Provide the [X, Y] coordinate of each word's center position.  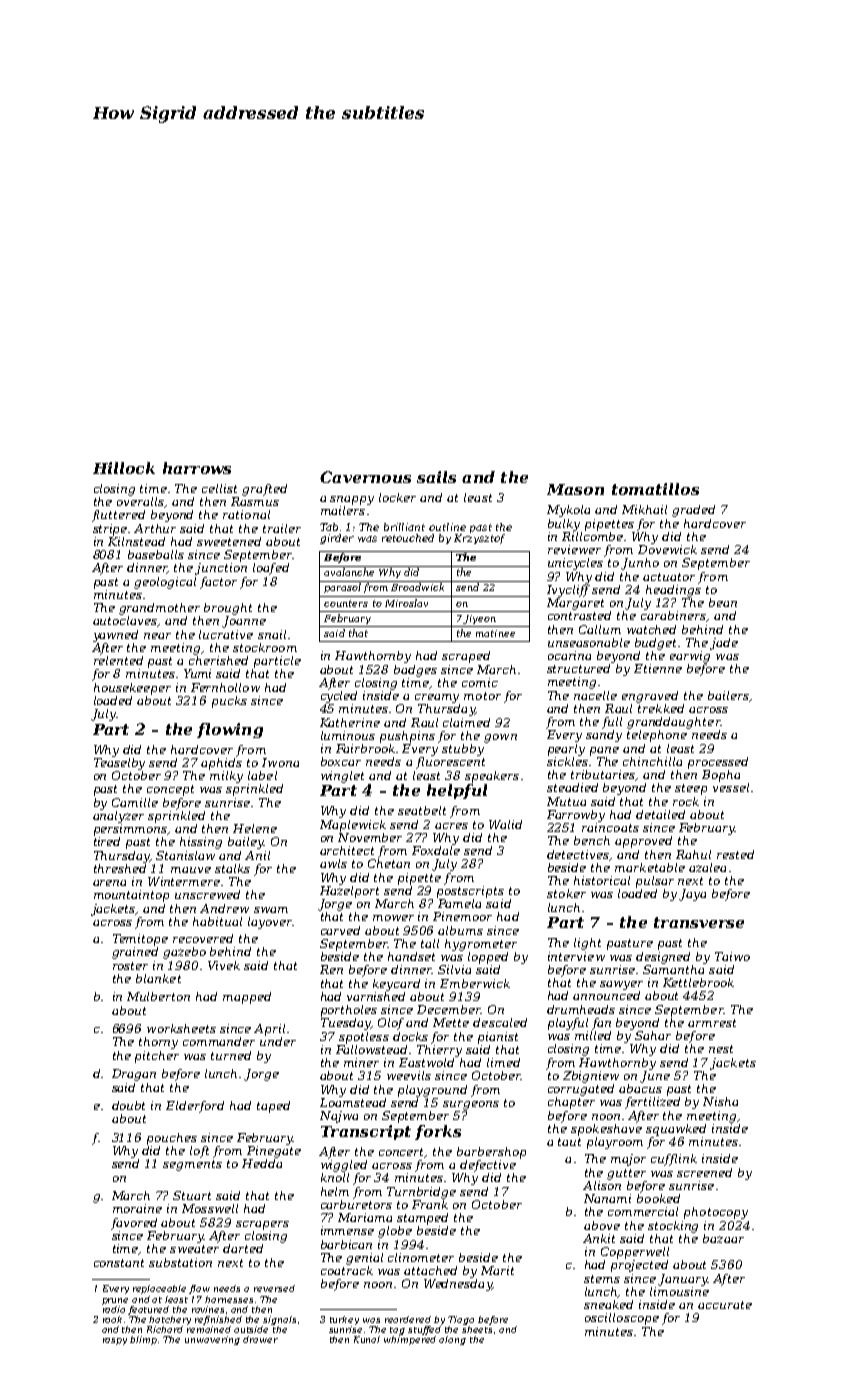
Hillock [124, 468]
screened [704, 1172]
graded [693, 511]
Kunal [367, 1339]
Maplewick [353, 826]
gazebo [184, 953]
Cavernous [365, 477]
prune [115, 1301]
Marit [497, 1270]
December [449, 1009]
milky [226, 777]
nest [721, 1049]
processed [718, 763]
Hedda [262, 1163]
